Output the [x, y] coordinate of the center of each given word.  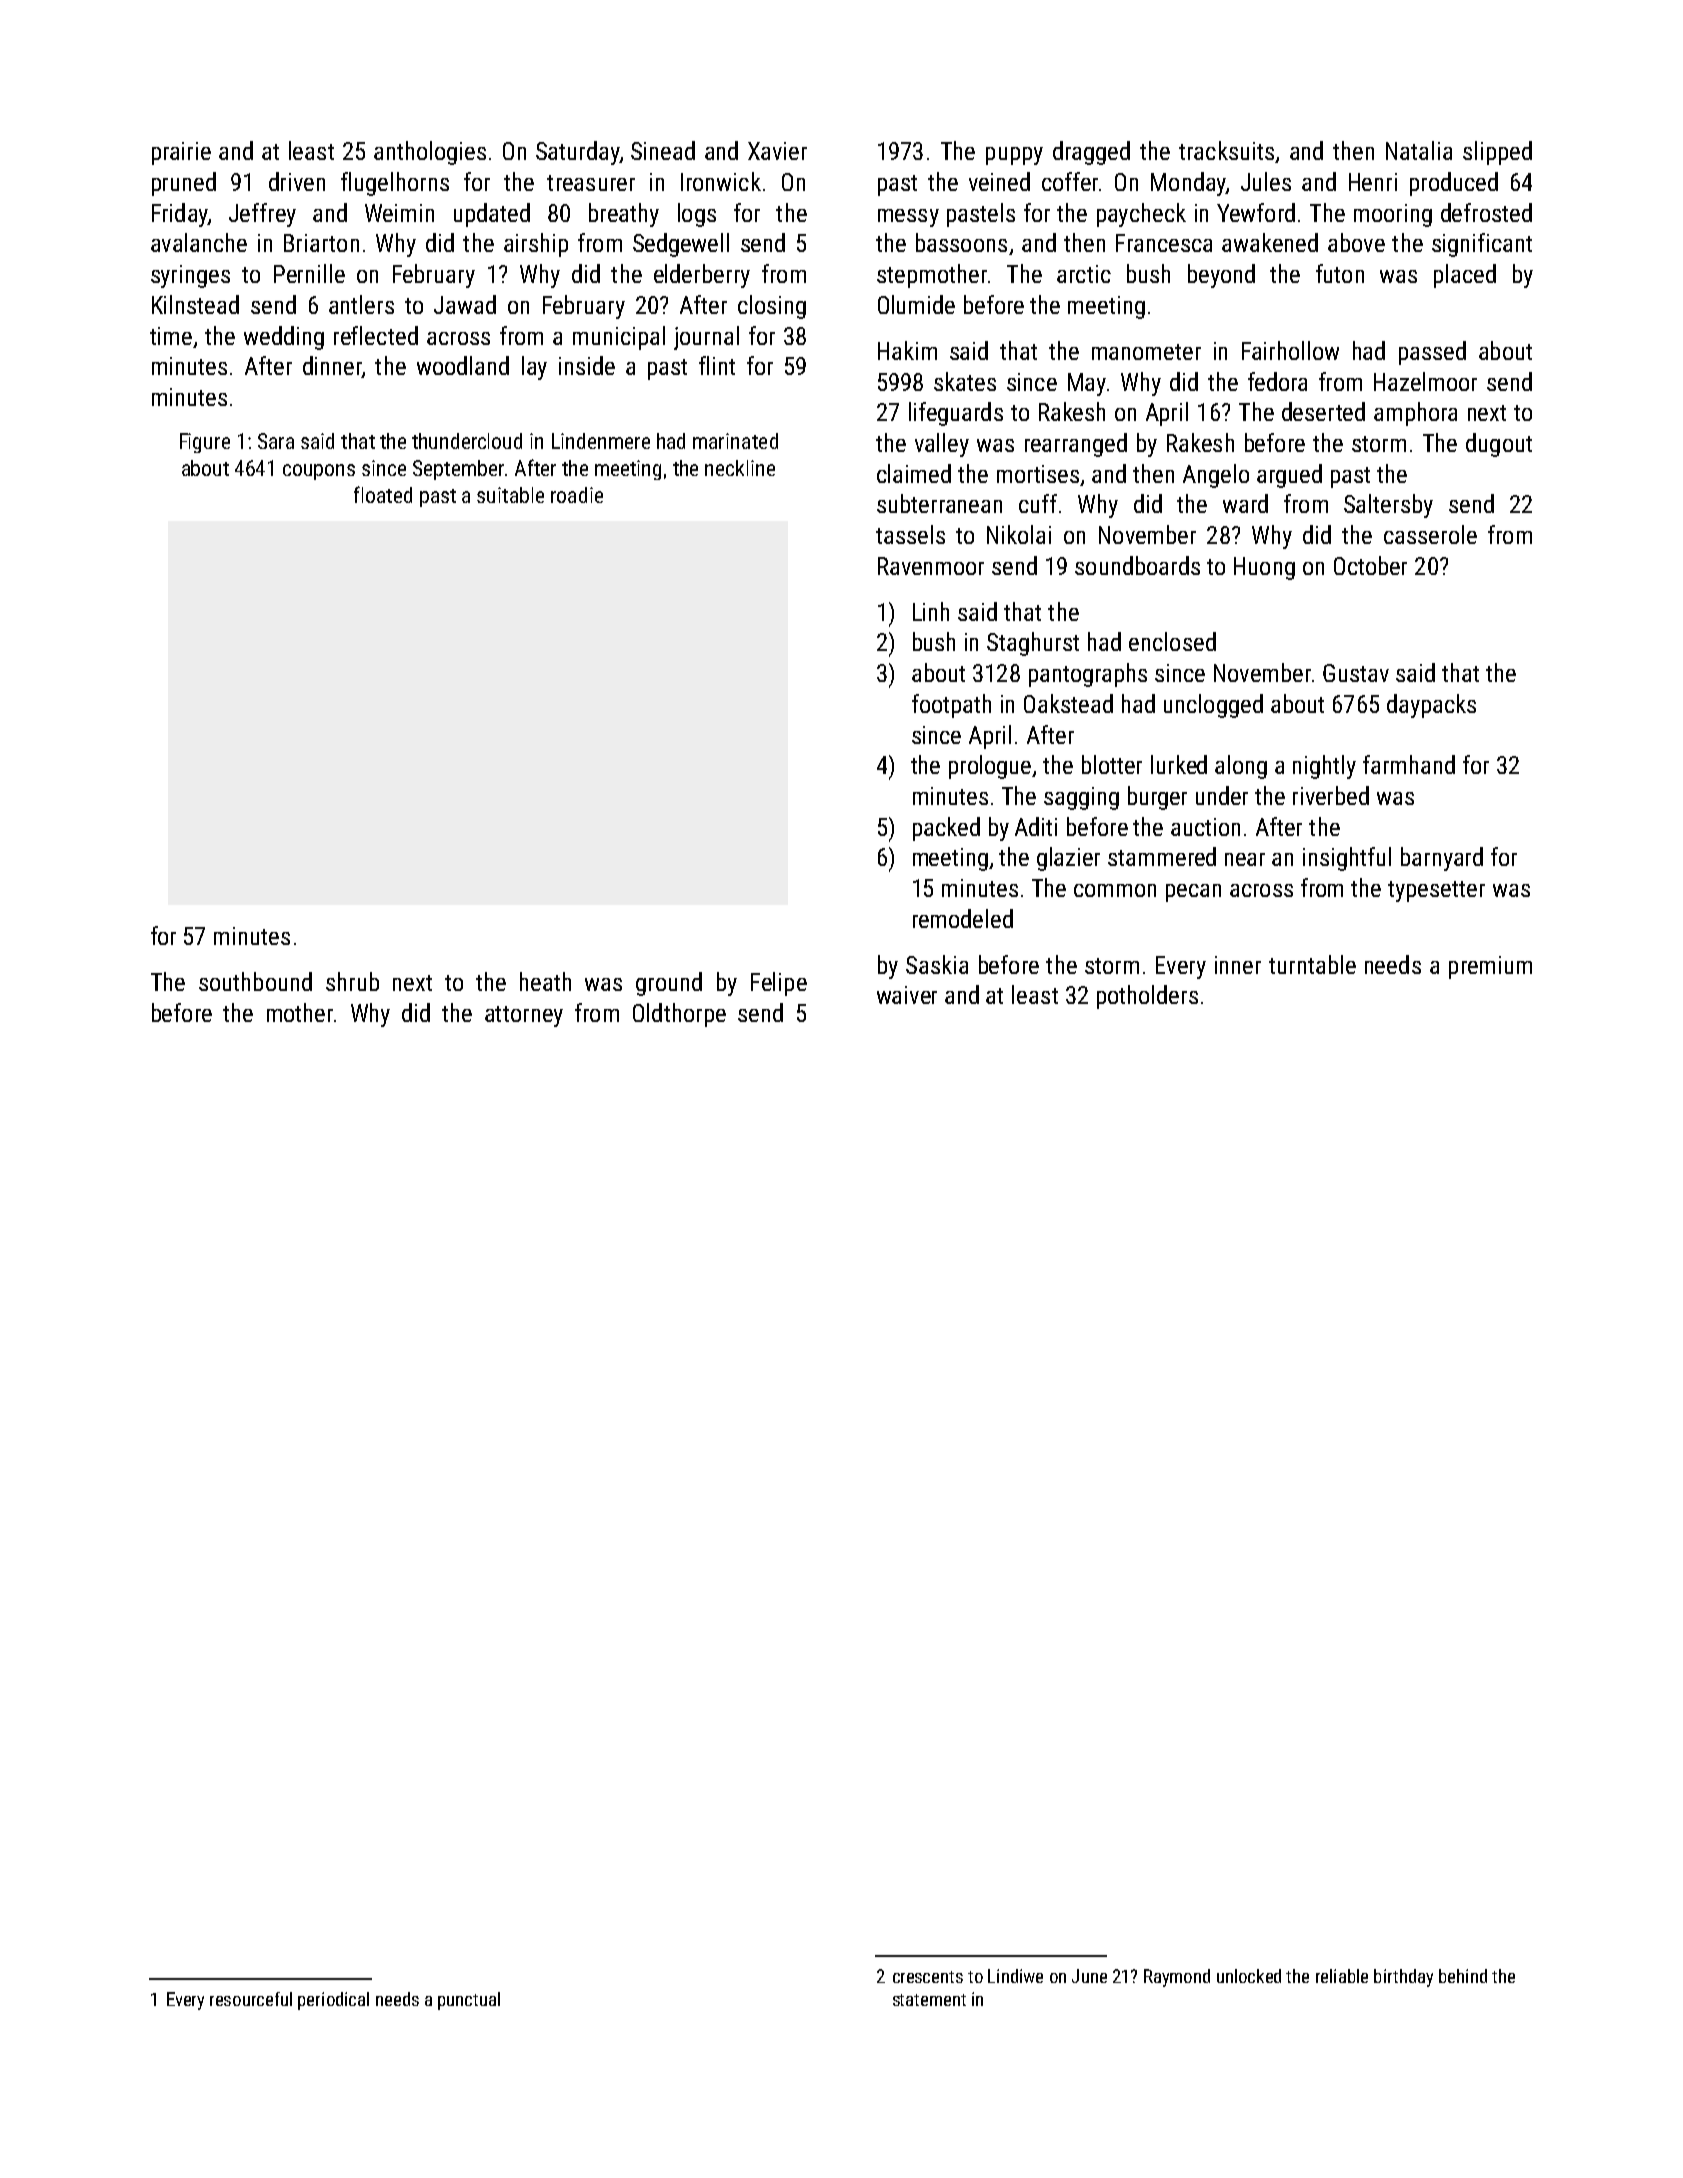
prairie [181, 153]
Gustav [1356, 673]
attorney [524, 1016]
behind [1463, 1976]
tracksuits [1226, 150]
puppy [1014, 156]
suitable [510, 495]
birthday [1403, 1978]
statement [929, 2000]
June [1089, 1976]
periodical [333, 2001]
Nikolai [1019, 534]
